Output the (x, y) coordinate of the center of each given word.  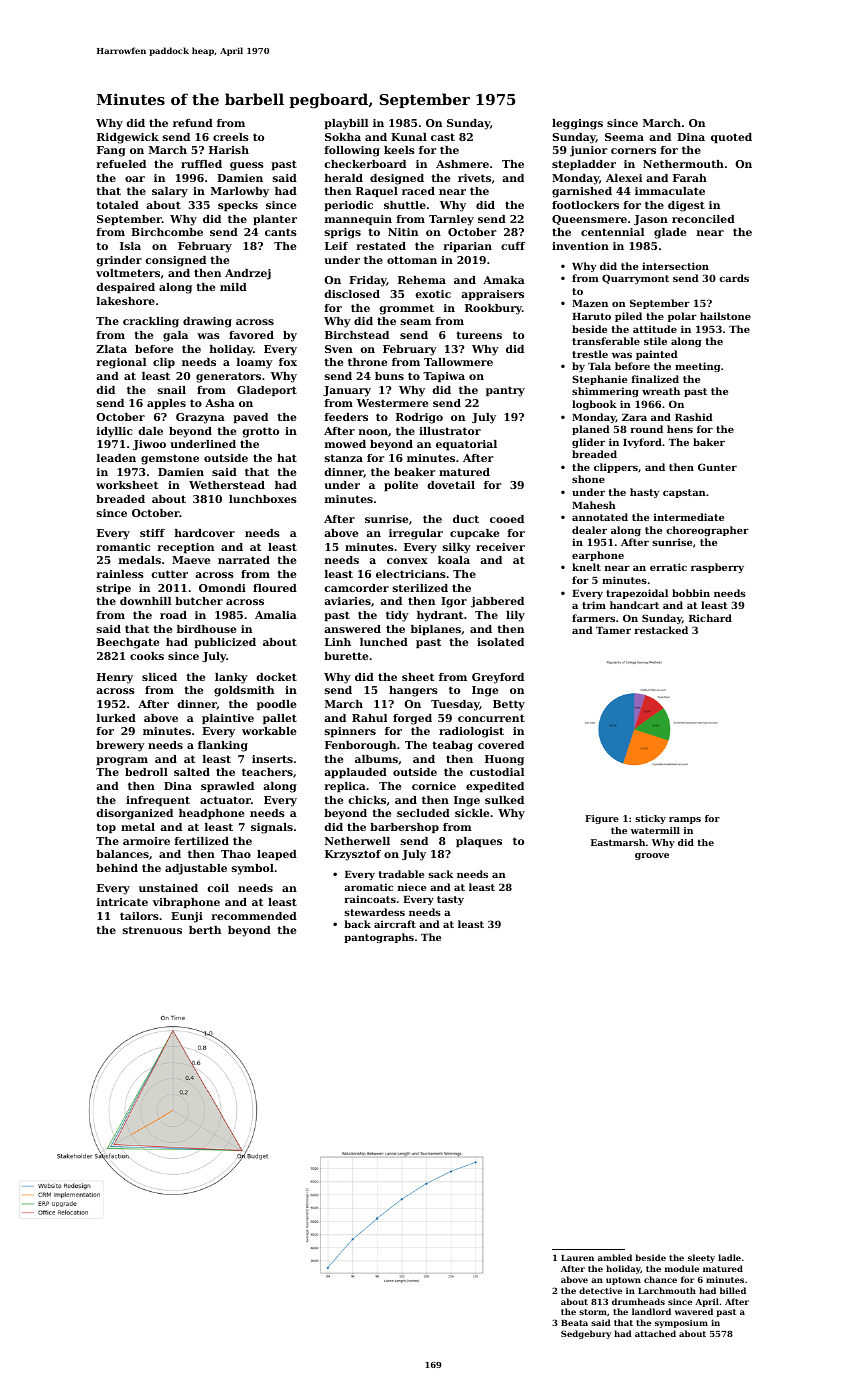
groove (652, 856)
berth (205, 930)
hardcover (204, 533)
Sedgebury (586, 1334)
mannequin (358, 220)
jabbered (497, 602)
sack (440, 874)
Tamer (613, 630)
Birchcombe (167, 232)
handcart (634, 605)
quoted (731, 138)
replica (345, 787)
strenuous (152, 930)
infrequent (158, 801)
